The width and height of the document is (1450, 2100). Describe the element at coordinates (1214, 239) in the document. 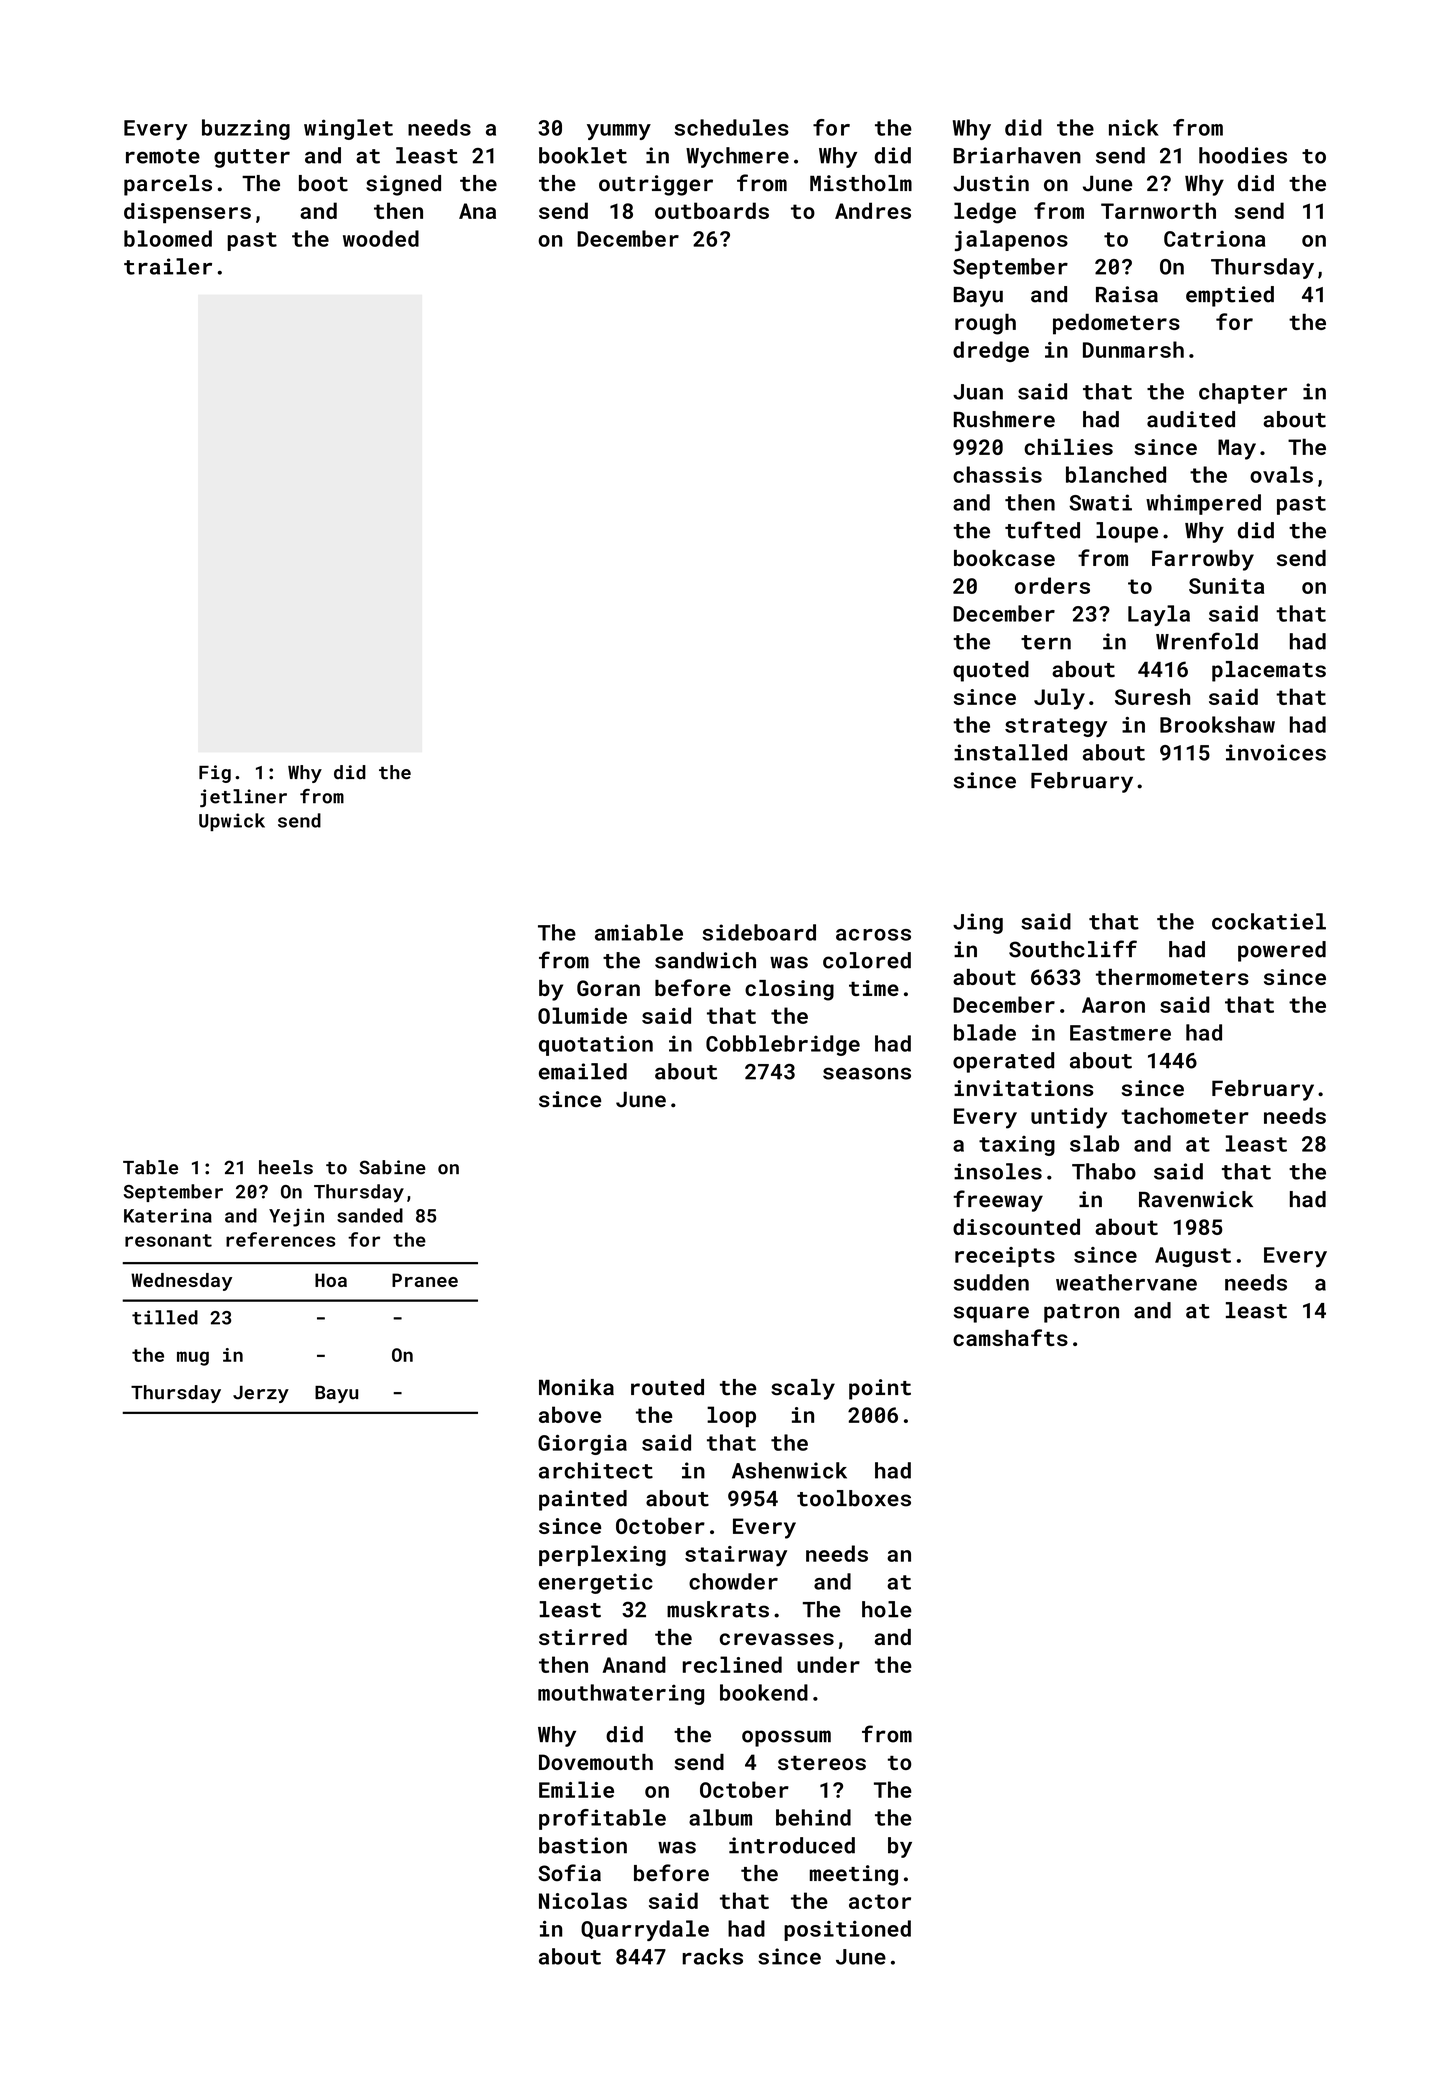

I see `Catriona` at that location.
